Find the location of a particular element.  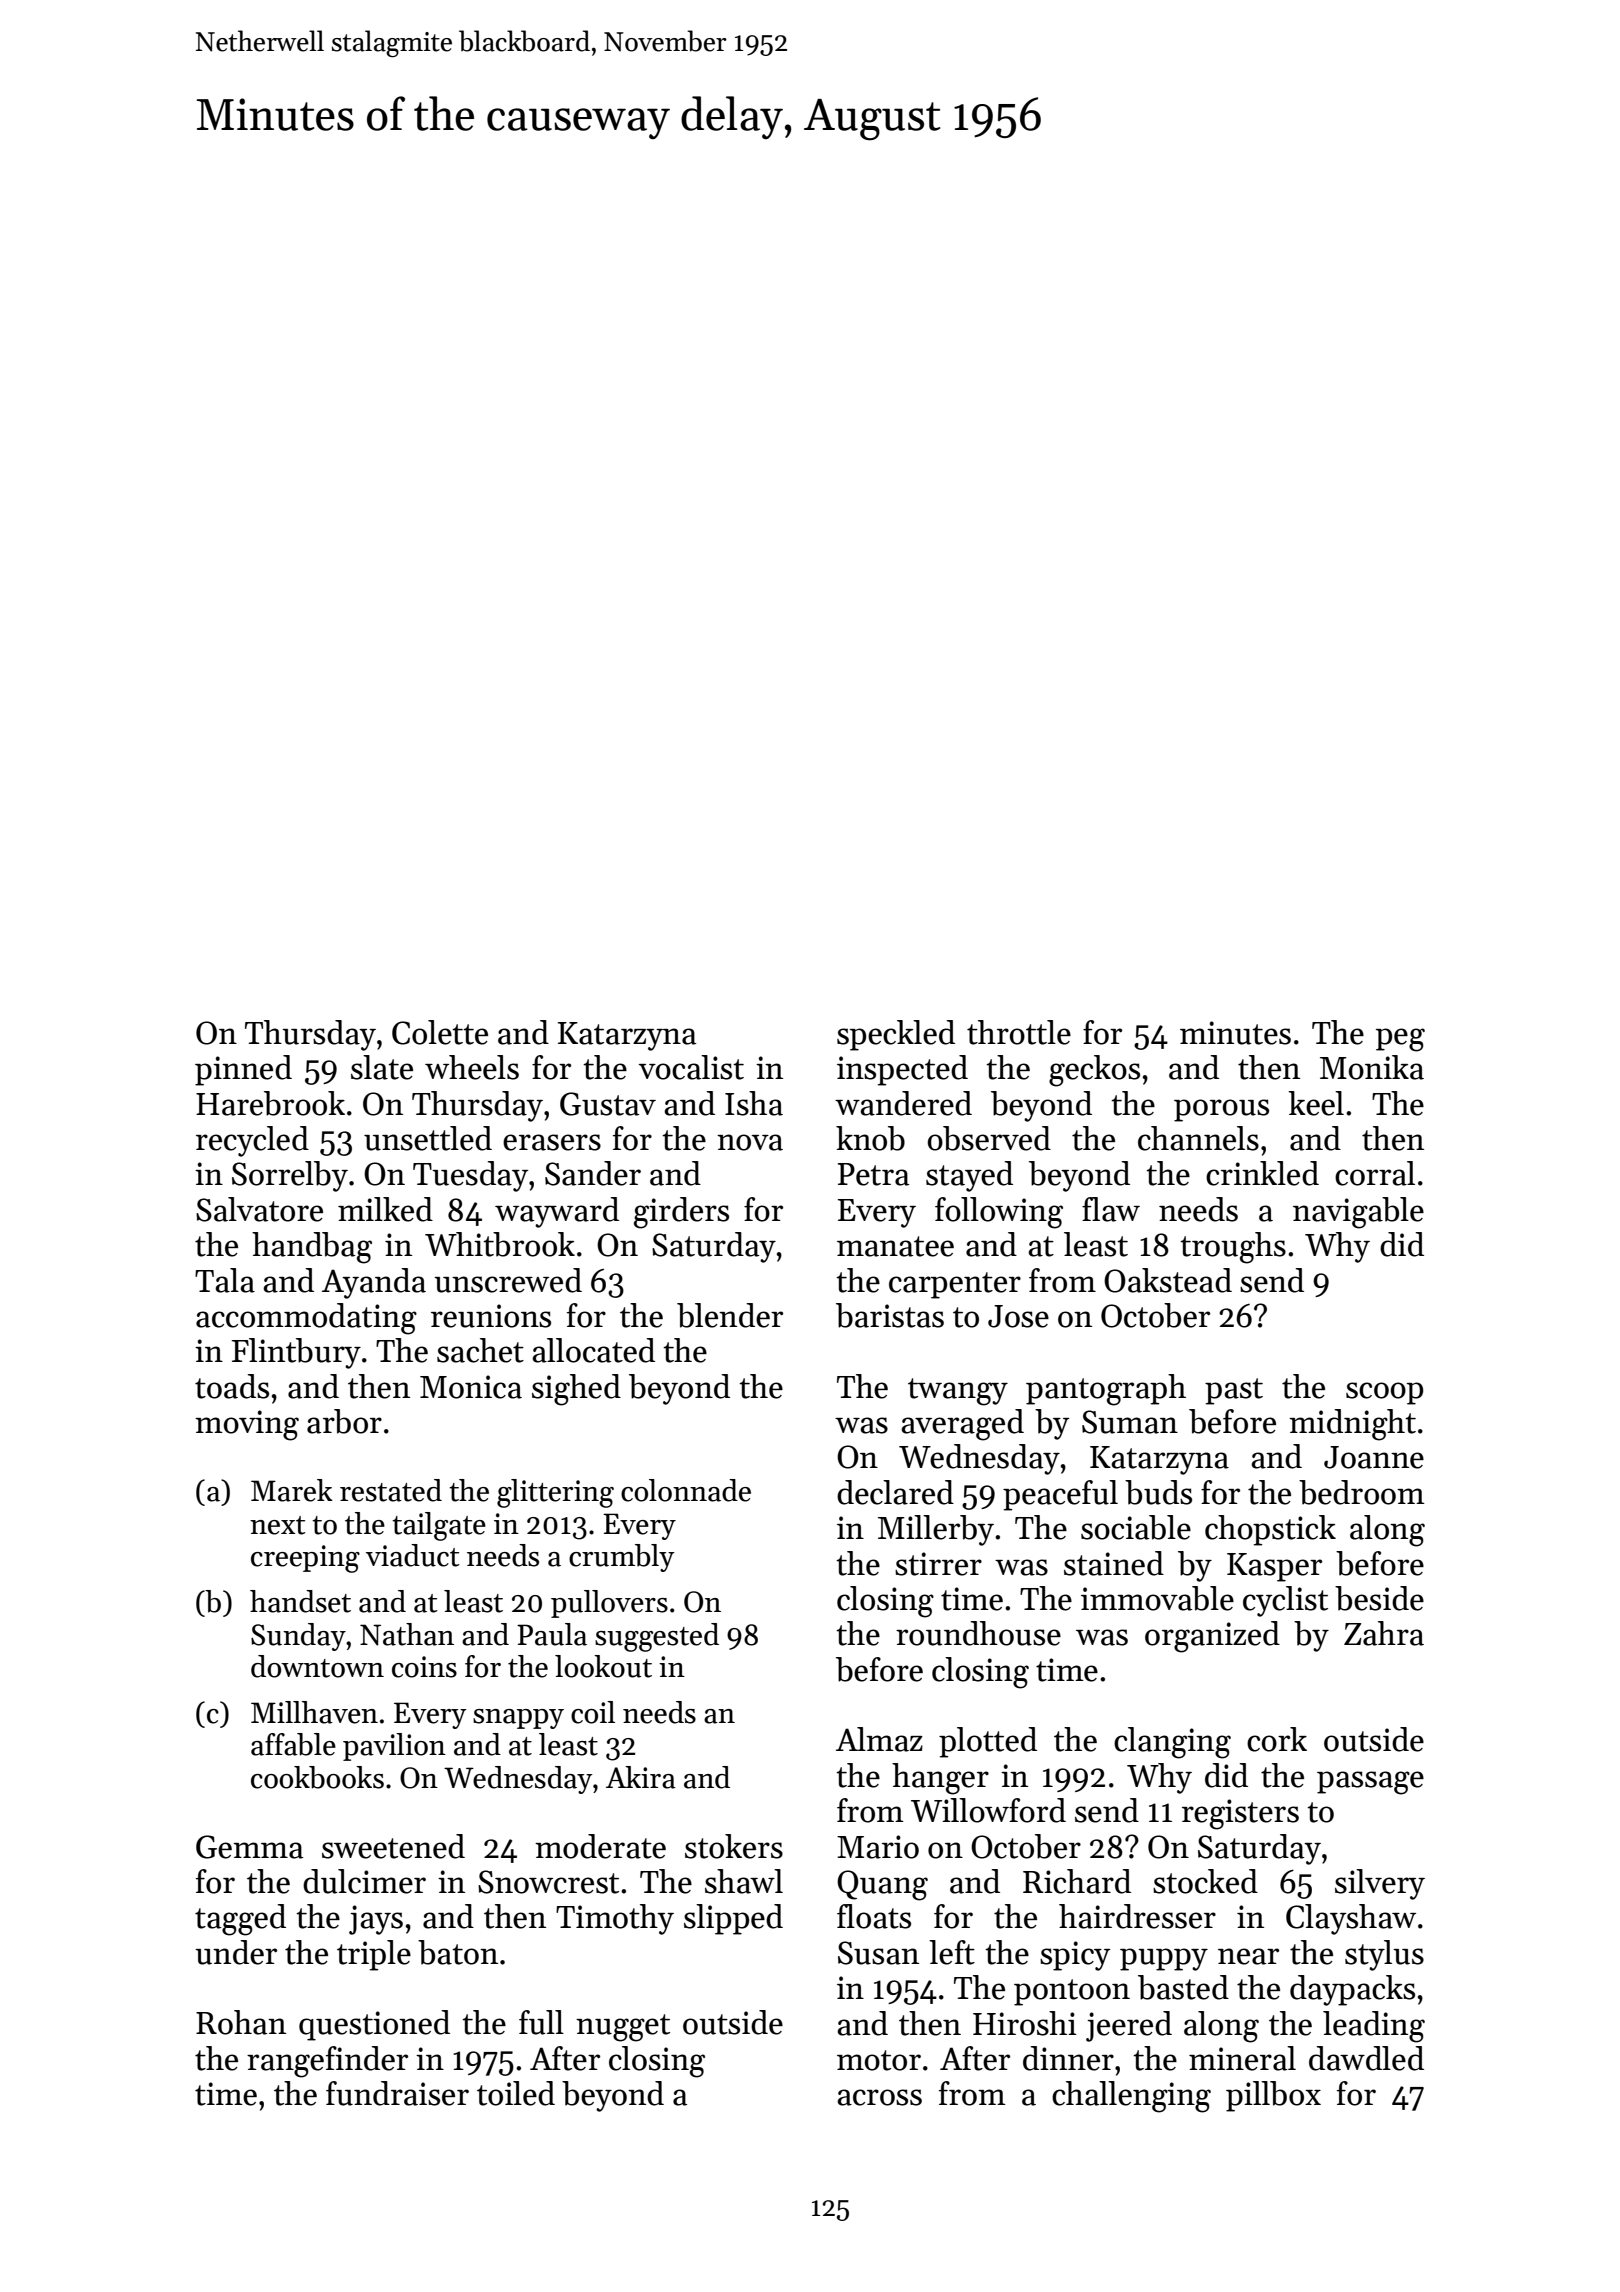

Clayshaw is located at coordinates (1351, 1919).
